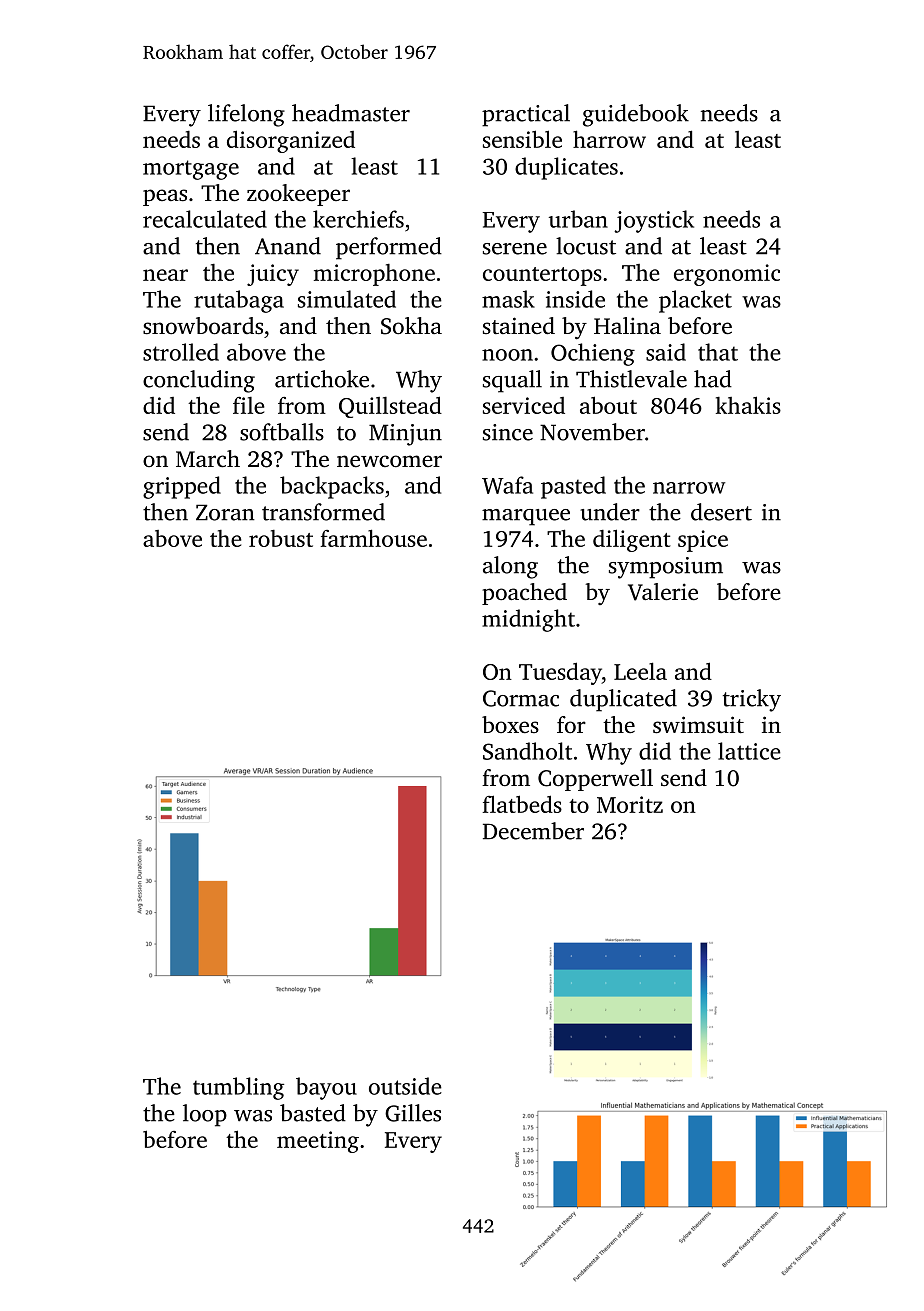  Describe the element at coordinates (165, 275) in the screenshot. I see `near` at that location.
